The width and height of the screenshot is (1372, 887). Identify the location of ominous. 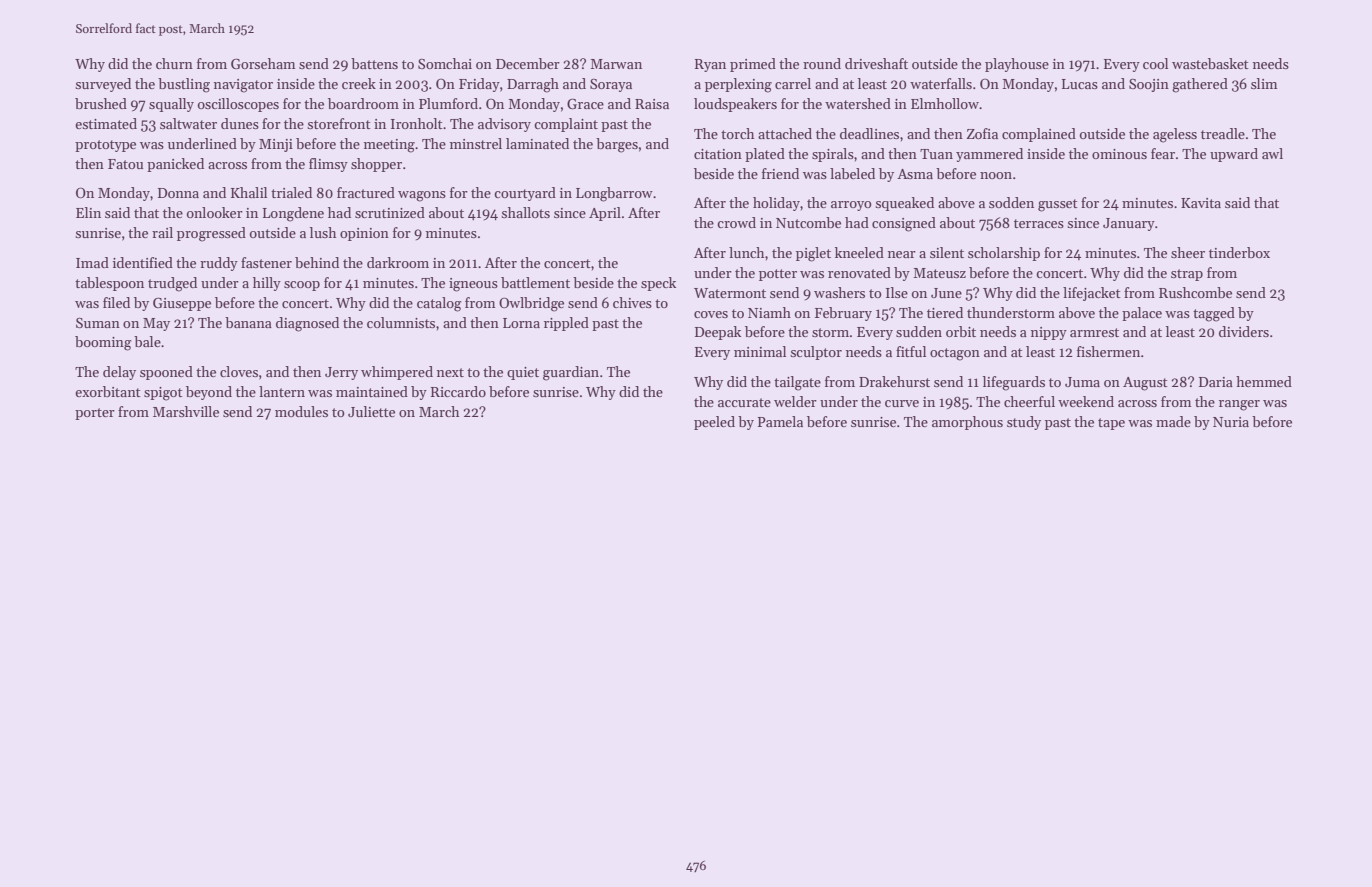
(1119, 154).
